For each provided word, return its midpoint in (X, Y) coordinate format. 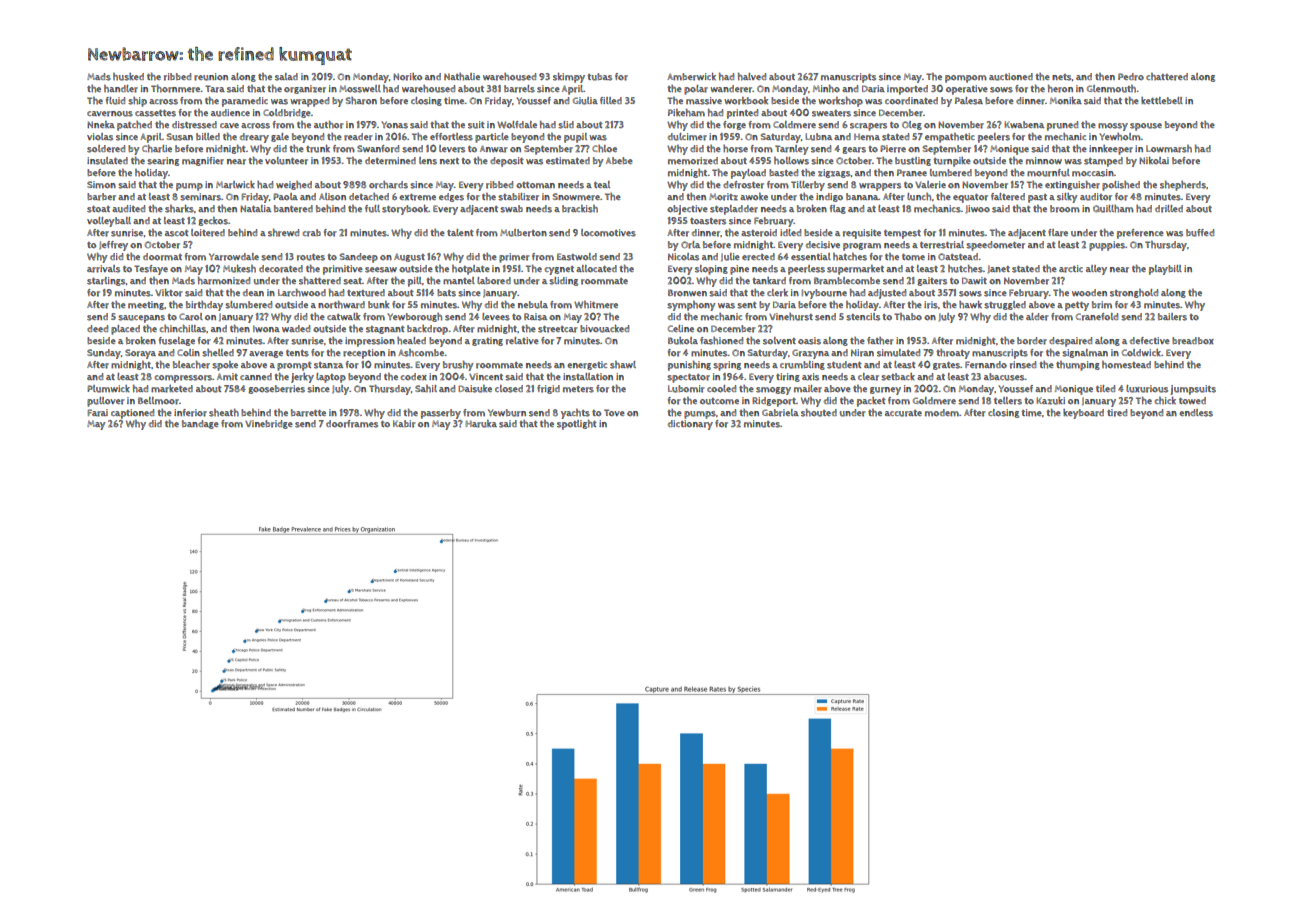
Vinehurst (791, 317)
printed (742, 114)
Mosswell (360, 89)
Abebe (619, 160)
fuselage (177, 341)
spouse (1146, 127)
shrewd (283, 233)
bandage (200, 424)
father (880, 341)
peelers (994, 138)
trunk (318, 149)
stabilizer (518, 197)
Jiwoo (977, 209)
